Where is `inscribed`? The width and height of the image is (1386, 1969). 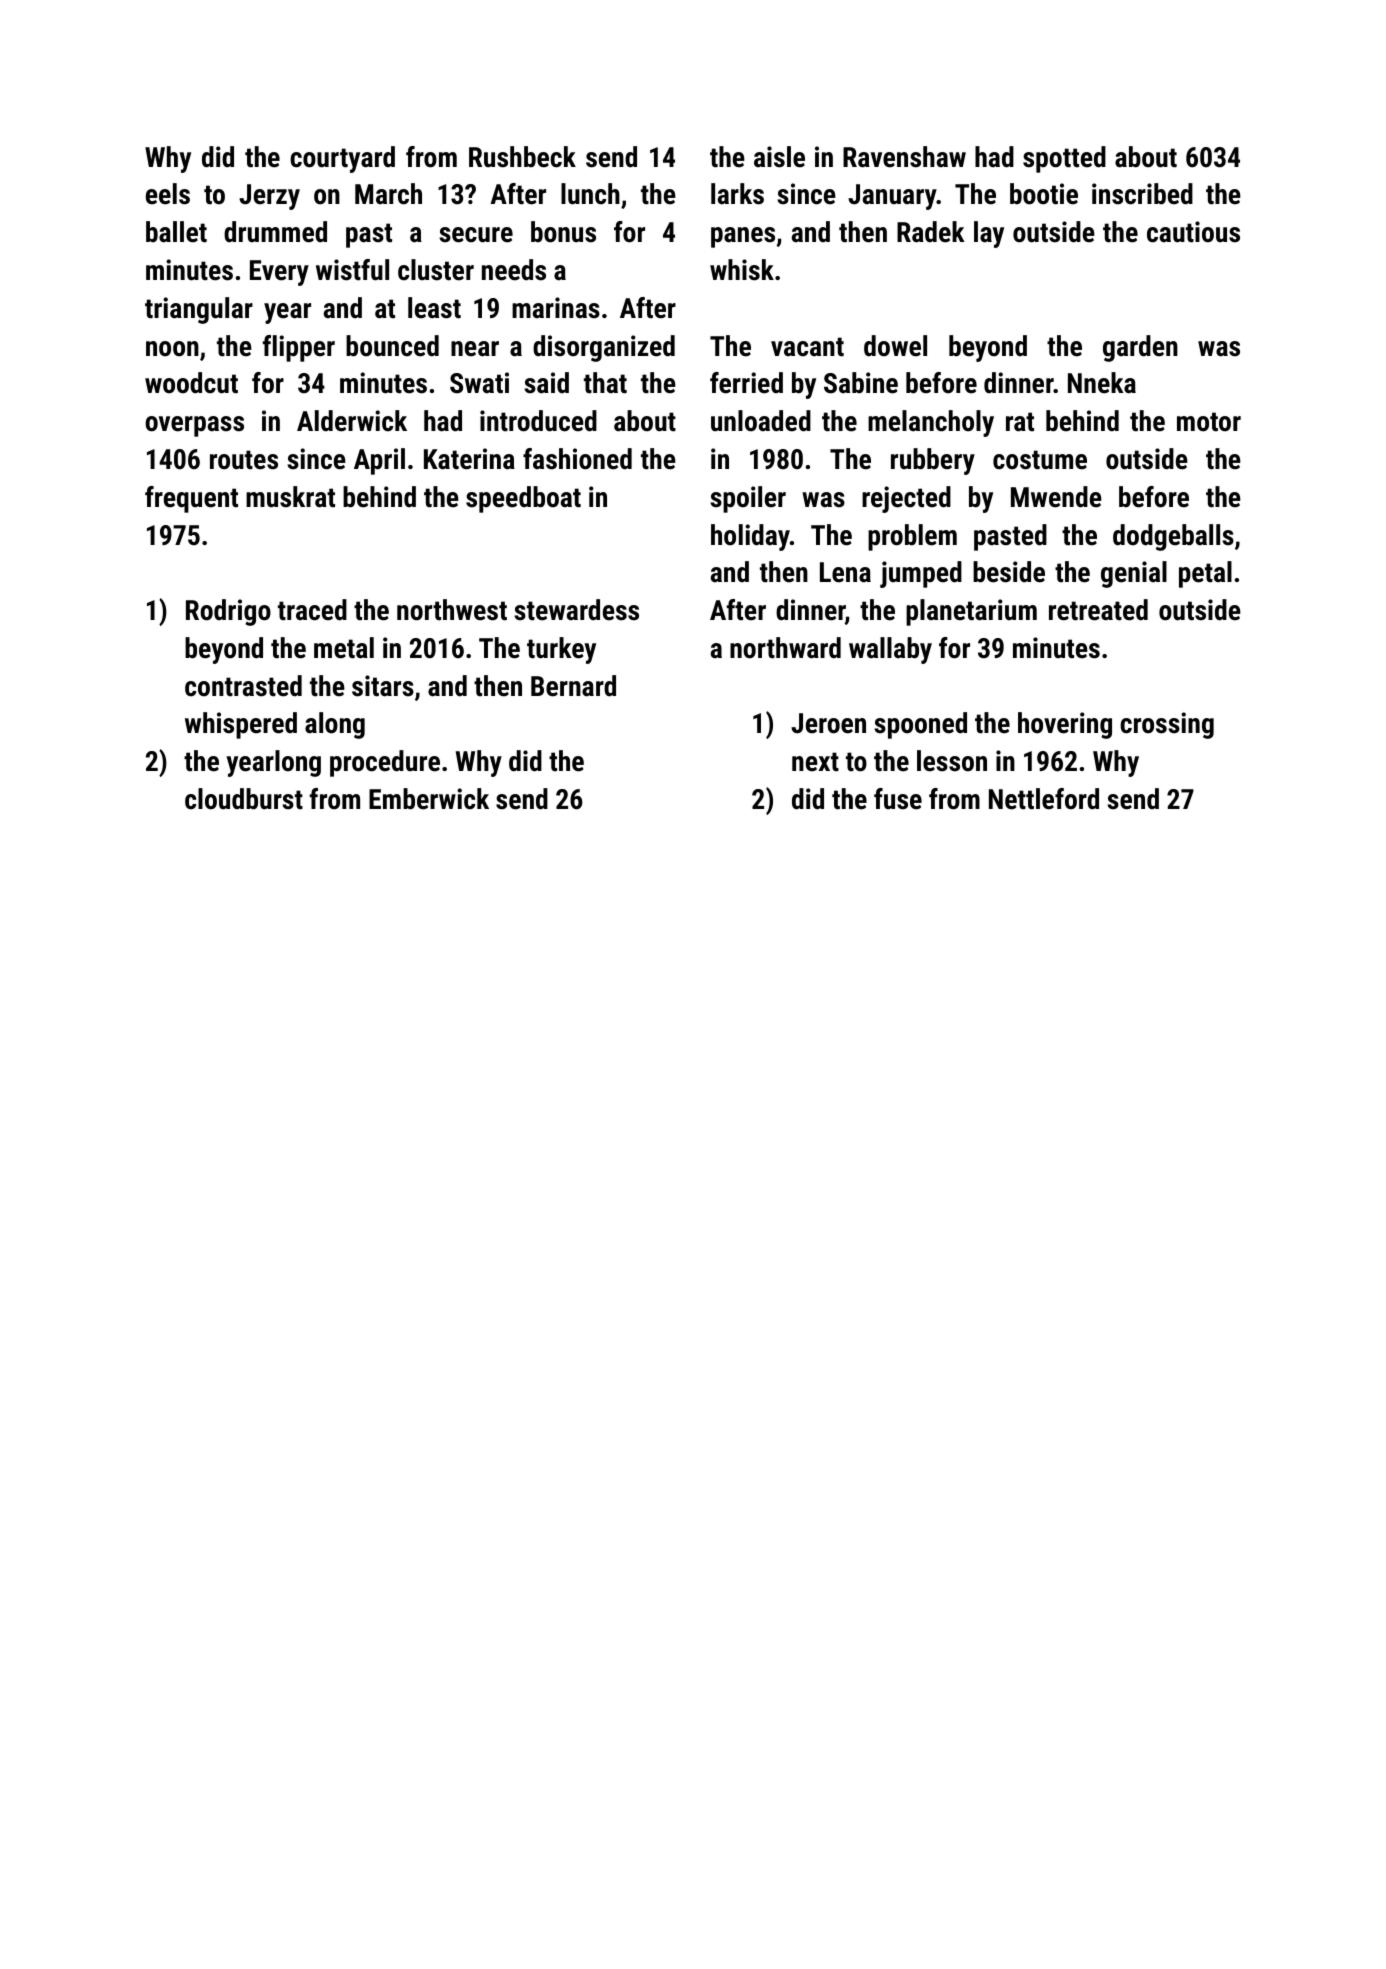
inscribed is located at coordinates (1142, 194).
